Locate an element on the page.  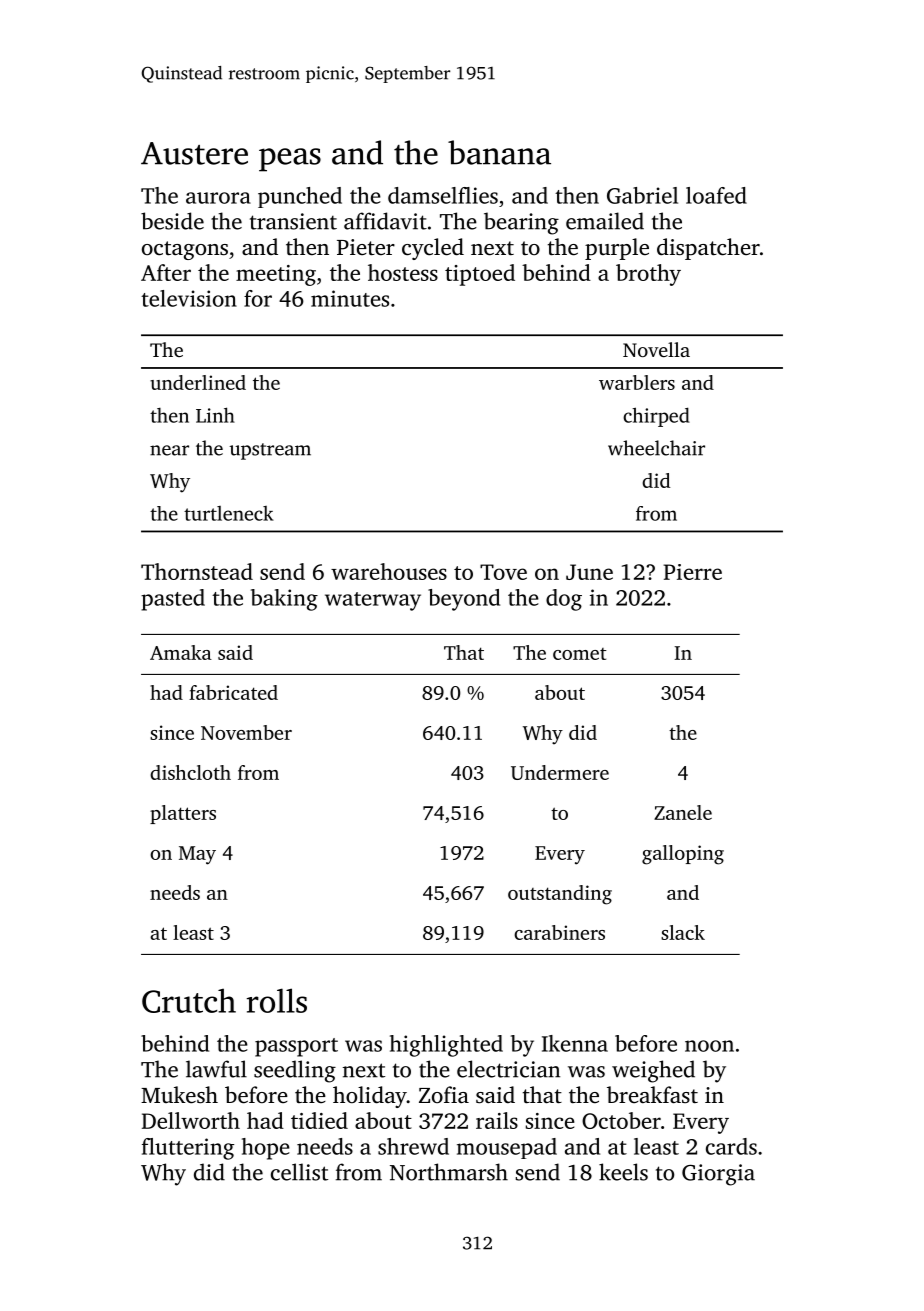
Northmarsh is located at coordinates (449, 1172).
